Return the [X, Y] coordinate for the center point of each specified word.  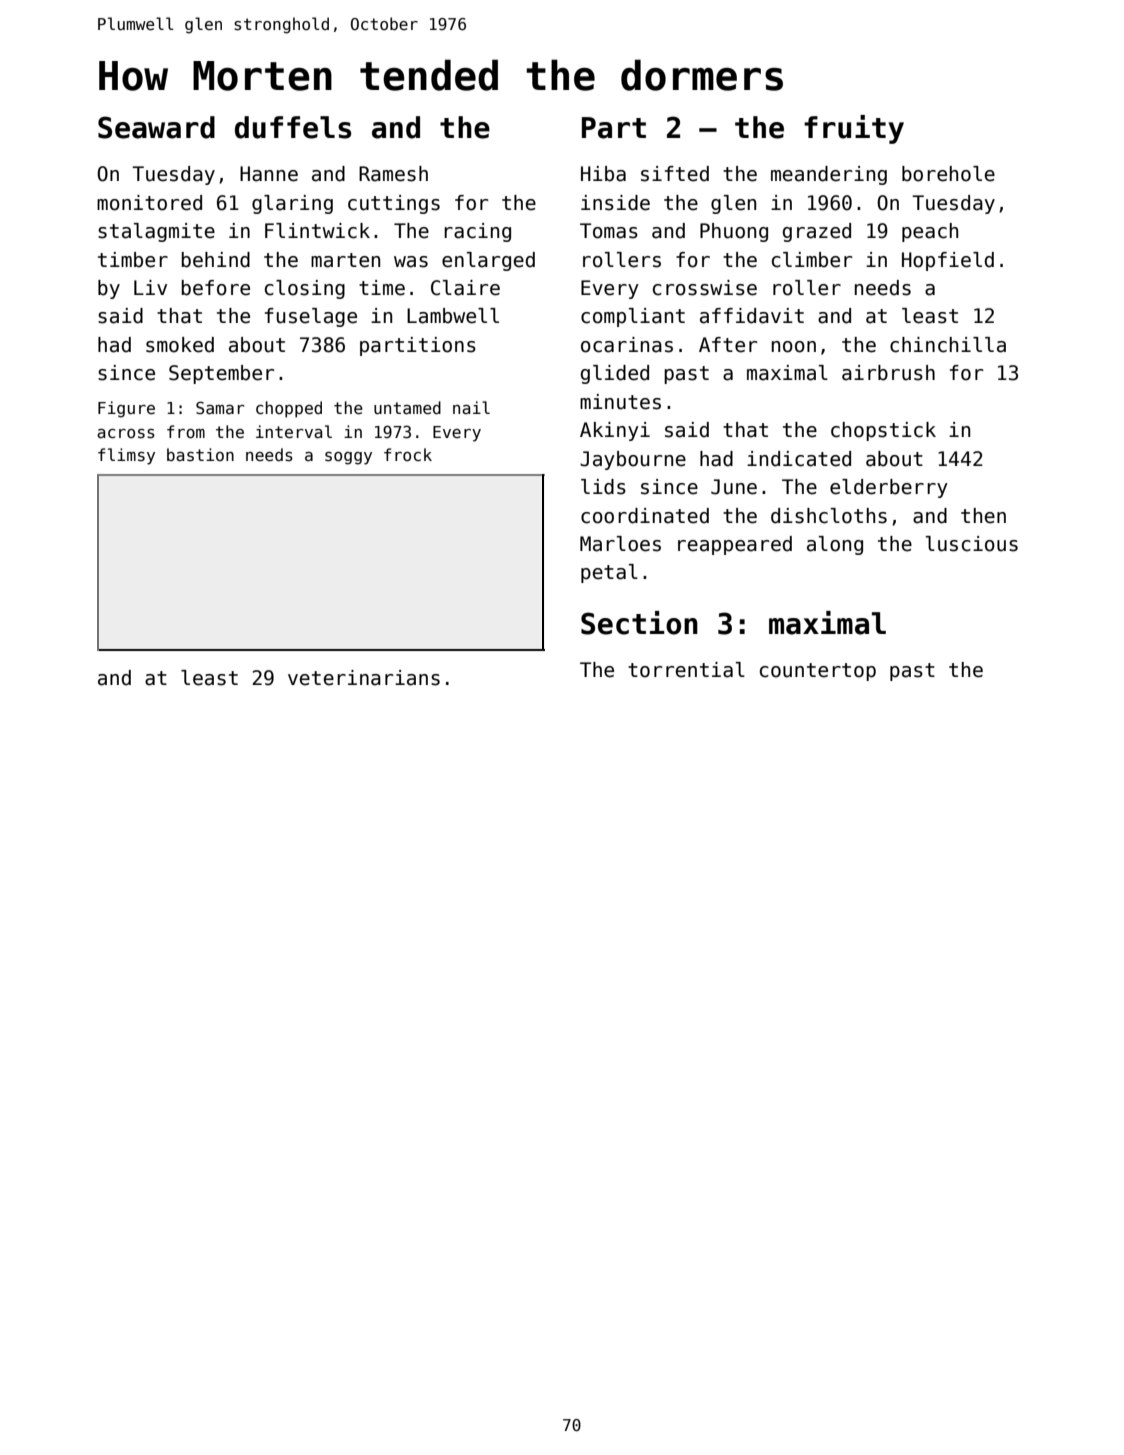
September [221, 374]
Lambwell [453, 316]
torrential [686, 670]
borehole [948, 174]
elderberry [889, 488]
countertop [818, 672]
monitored [149, 203]
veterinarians [364, 678]
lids [603, 487]
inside [615, 203]
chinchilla [948, 345]
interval [294, 431]
